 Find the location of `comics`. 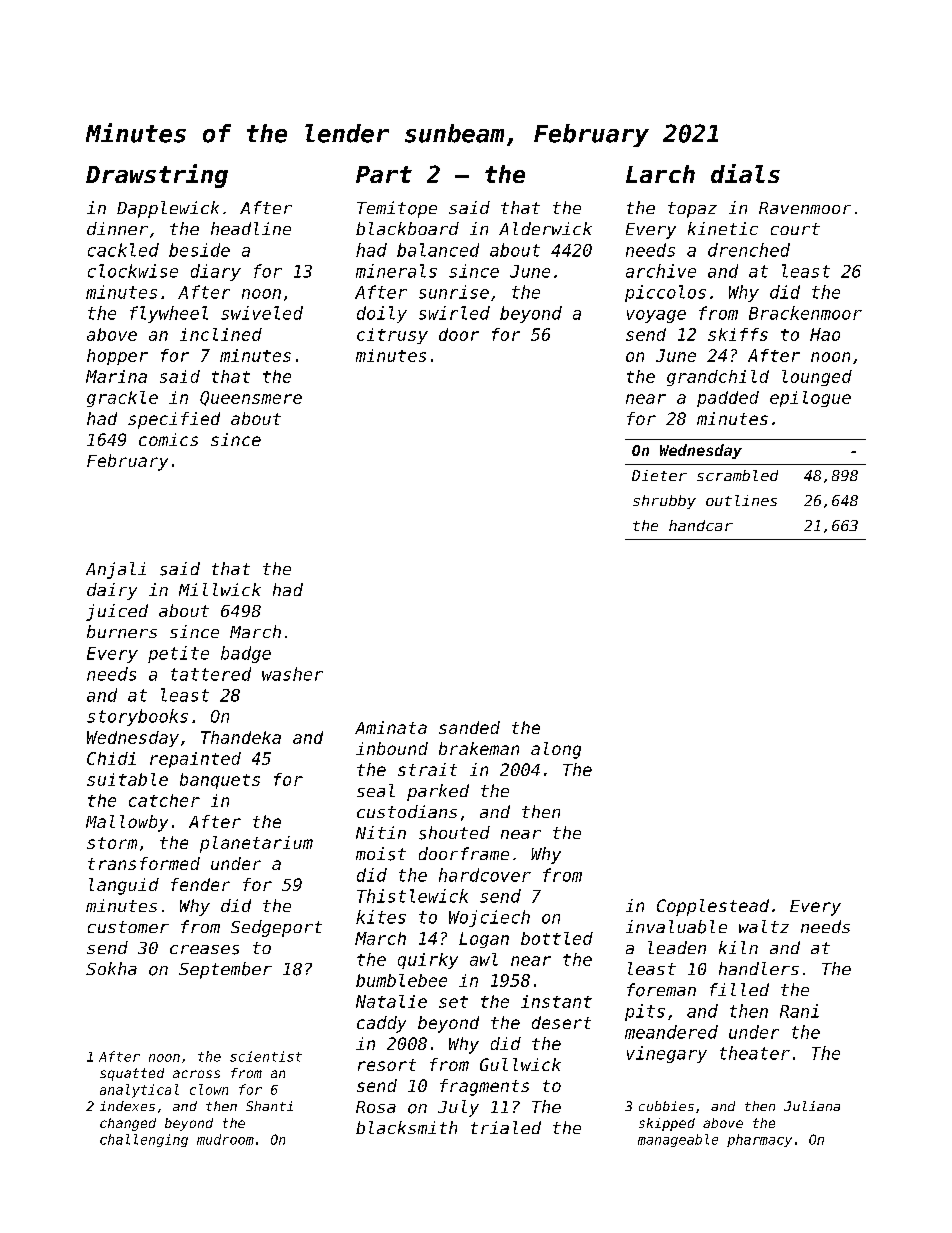

comics is located at coordinates (168, 439).
